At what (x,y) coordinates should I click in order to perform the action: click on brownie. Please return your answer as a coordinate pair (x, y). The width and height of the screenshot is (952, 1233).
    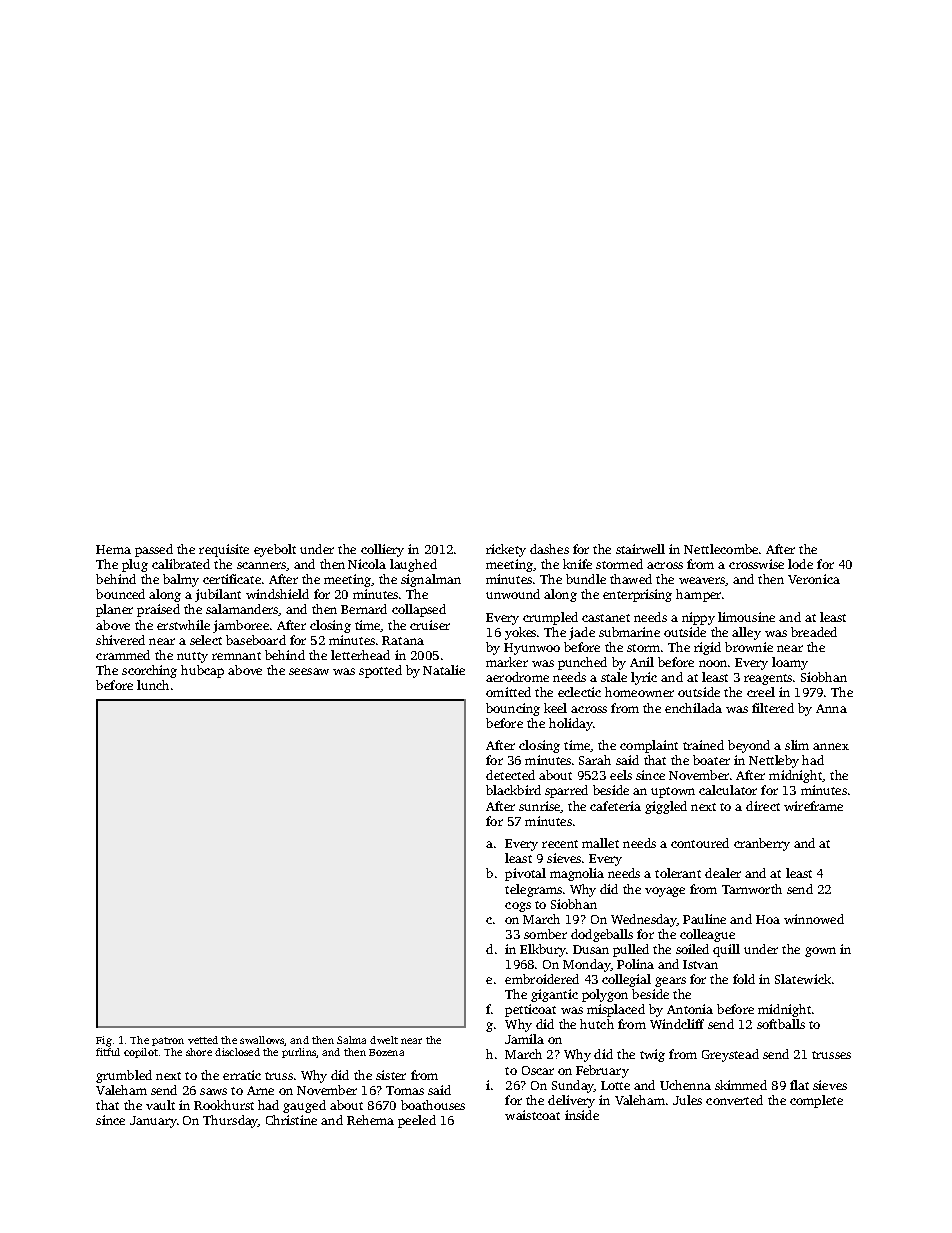
    Looking at the image, I should click on (749, 647).
